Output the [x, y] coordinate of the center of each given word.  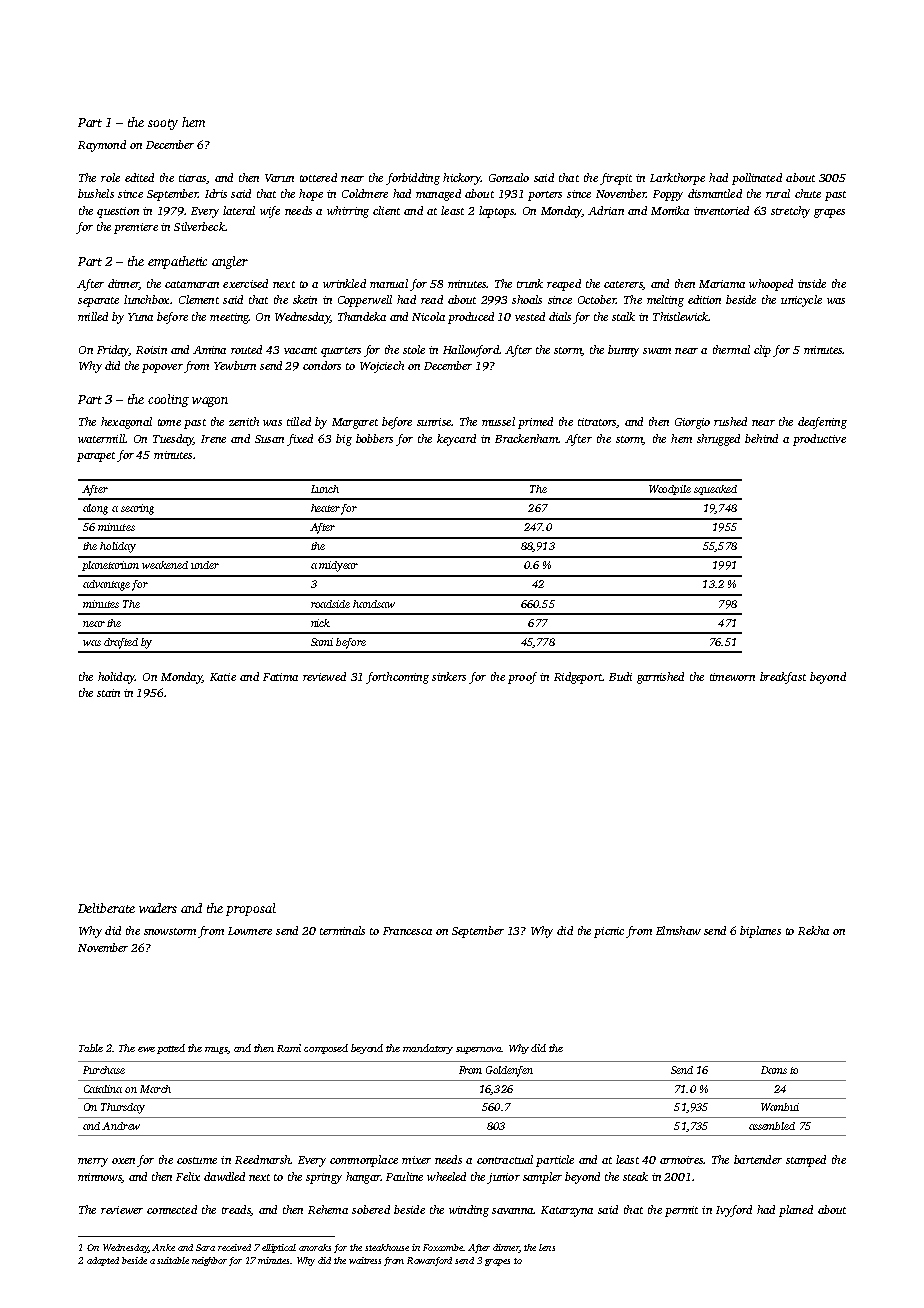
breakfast [783, 678]
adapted [103, 1261]
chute [808, 193]
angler [230, 262]
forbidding [413, 179]
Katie [223, 677]
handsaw [374, 604]
